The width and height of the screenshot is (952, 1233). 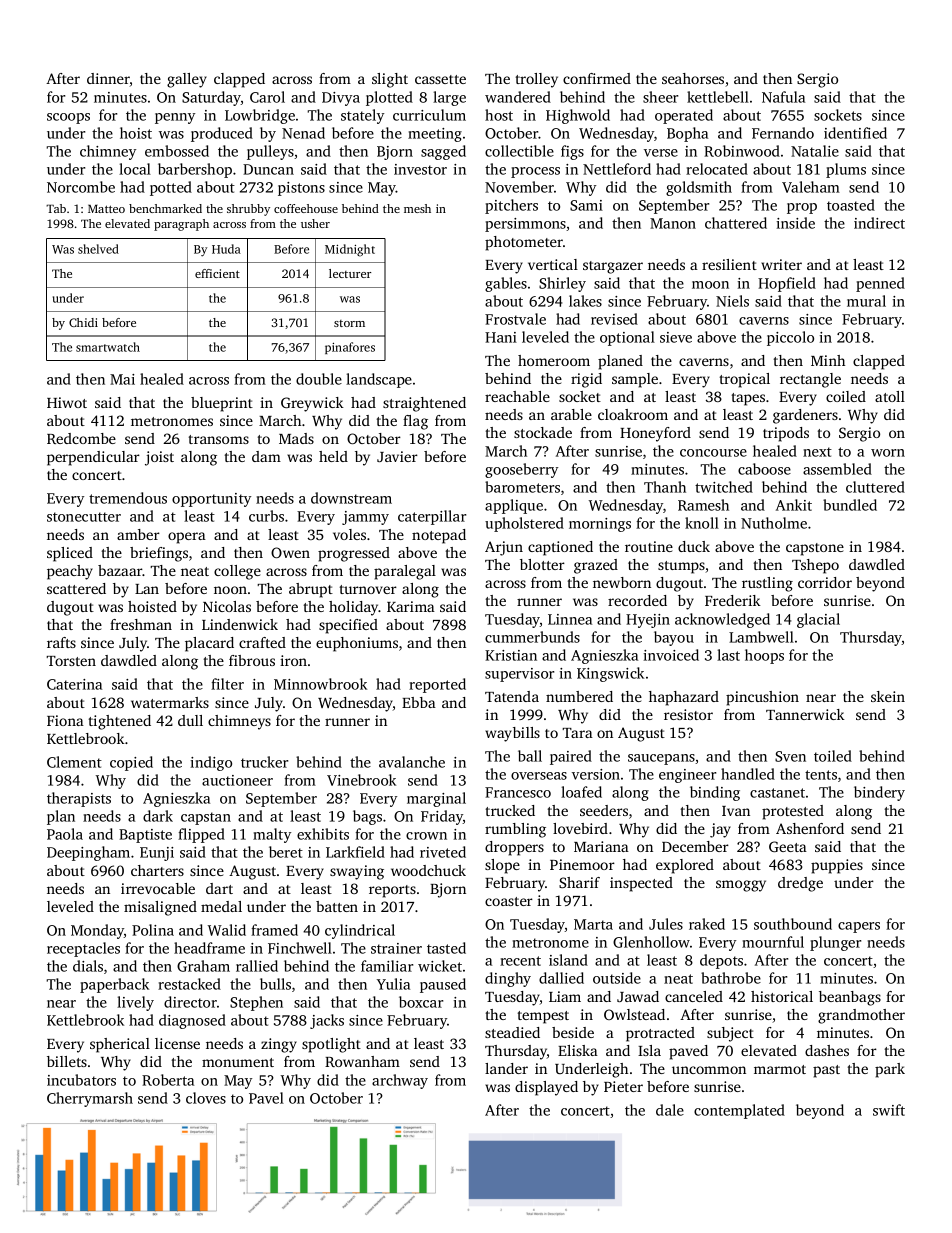 I want to click on auctioneer, so click(x=237, y=780).
